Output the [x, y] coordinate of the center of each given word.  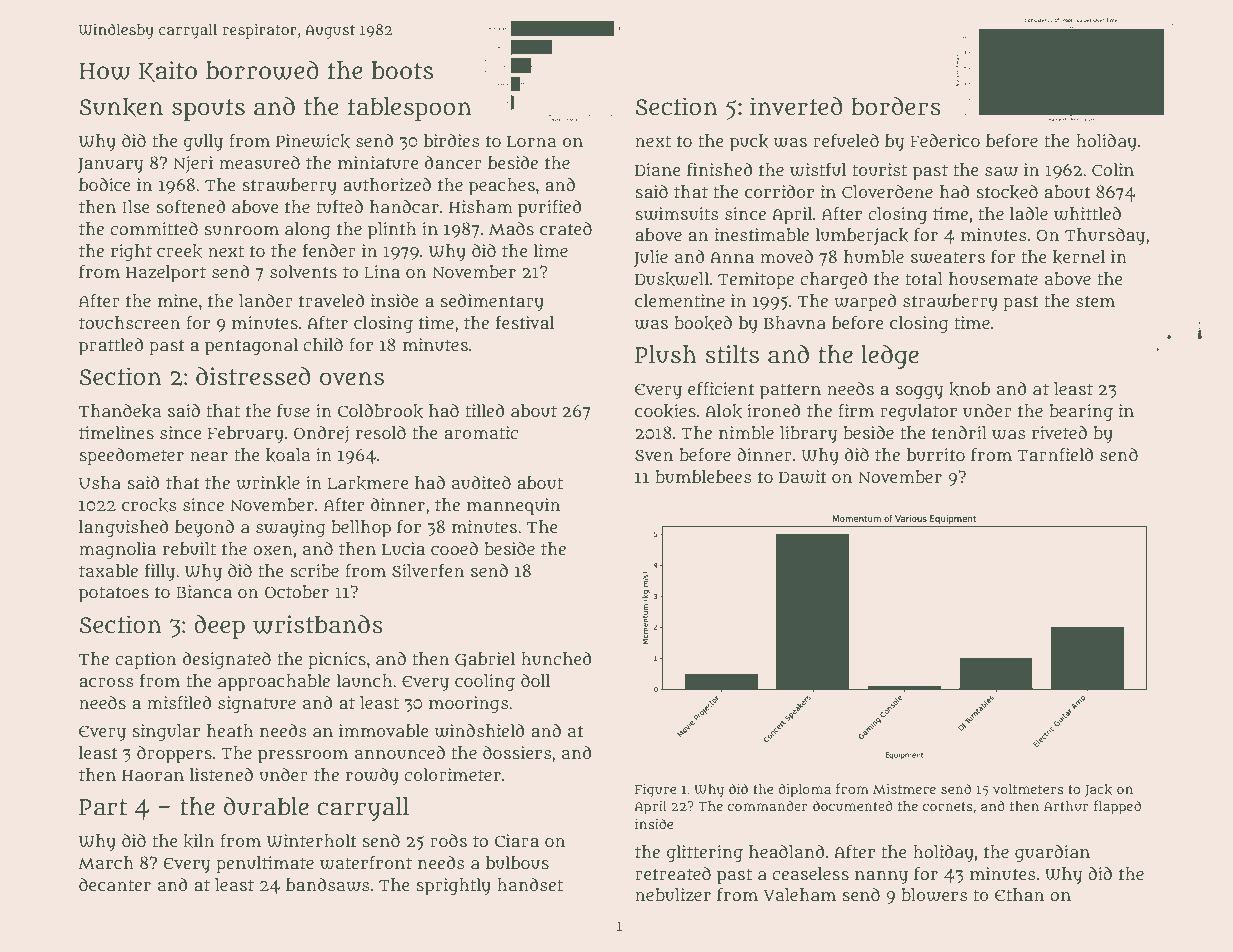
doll [535, 680]
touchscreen [129, 323]
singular [166, 732]
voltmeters [1028, 788]
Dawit [803, 477]
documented [853, 805]
